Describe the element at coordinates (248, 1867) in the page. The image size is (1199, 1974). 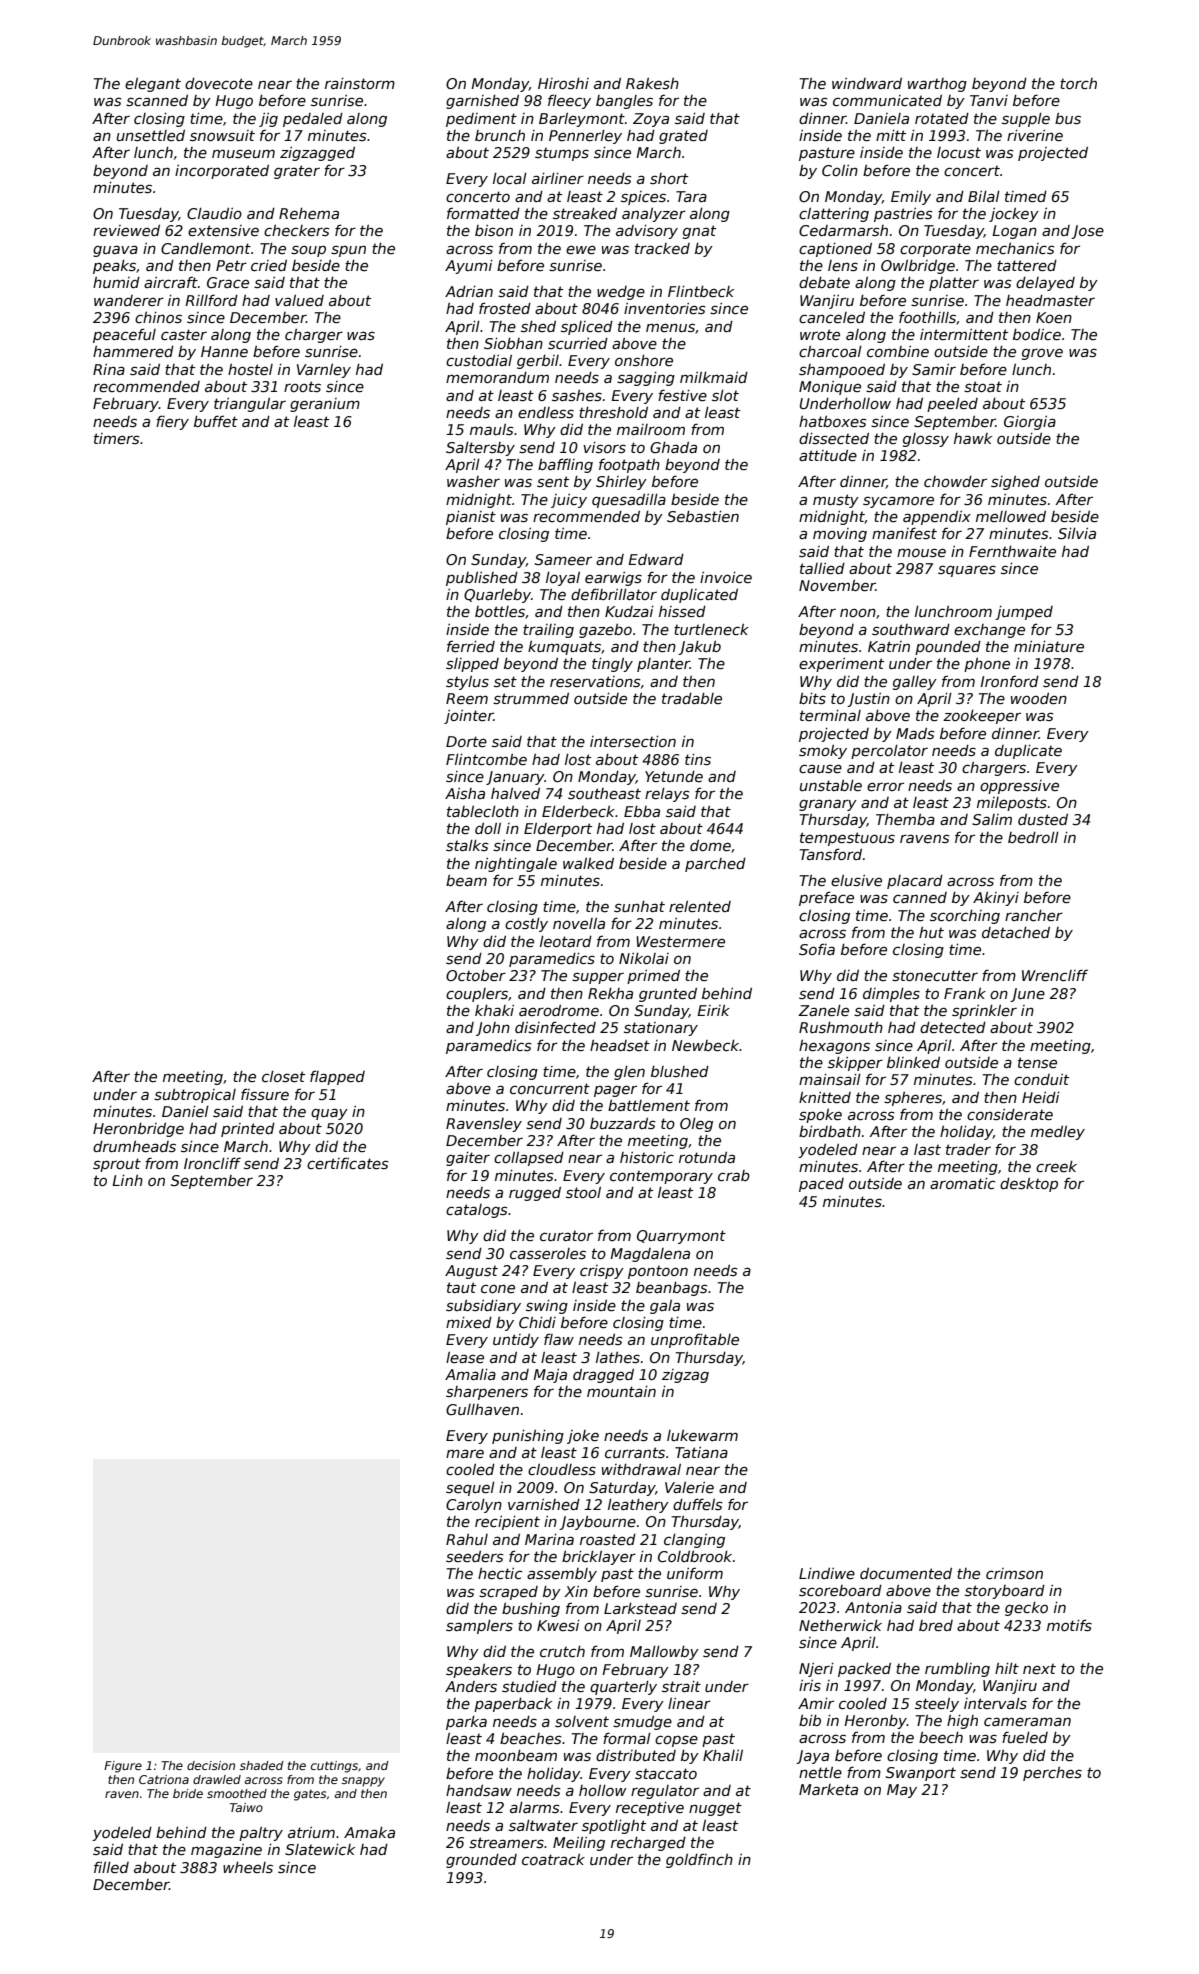
I see `wheels` at that location.
